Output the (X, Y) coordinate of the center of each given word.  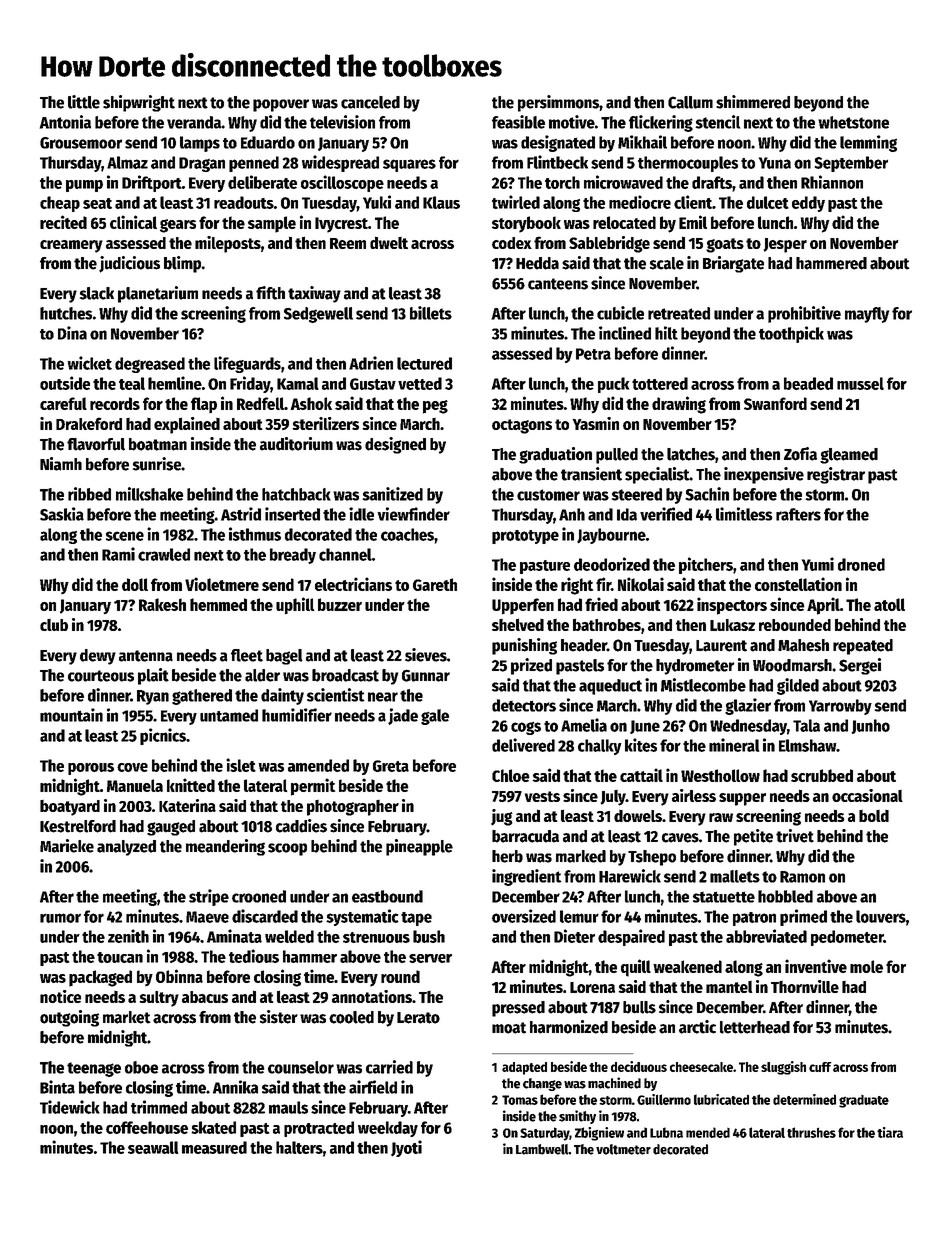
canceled (370, 102)
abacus (205, 997)
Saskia (62, 514)
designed (395, 445)
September (851, 164)
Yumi (818, 564)
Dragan (202, 164)
